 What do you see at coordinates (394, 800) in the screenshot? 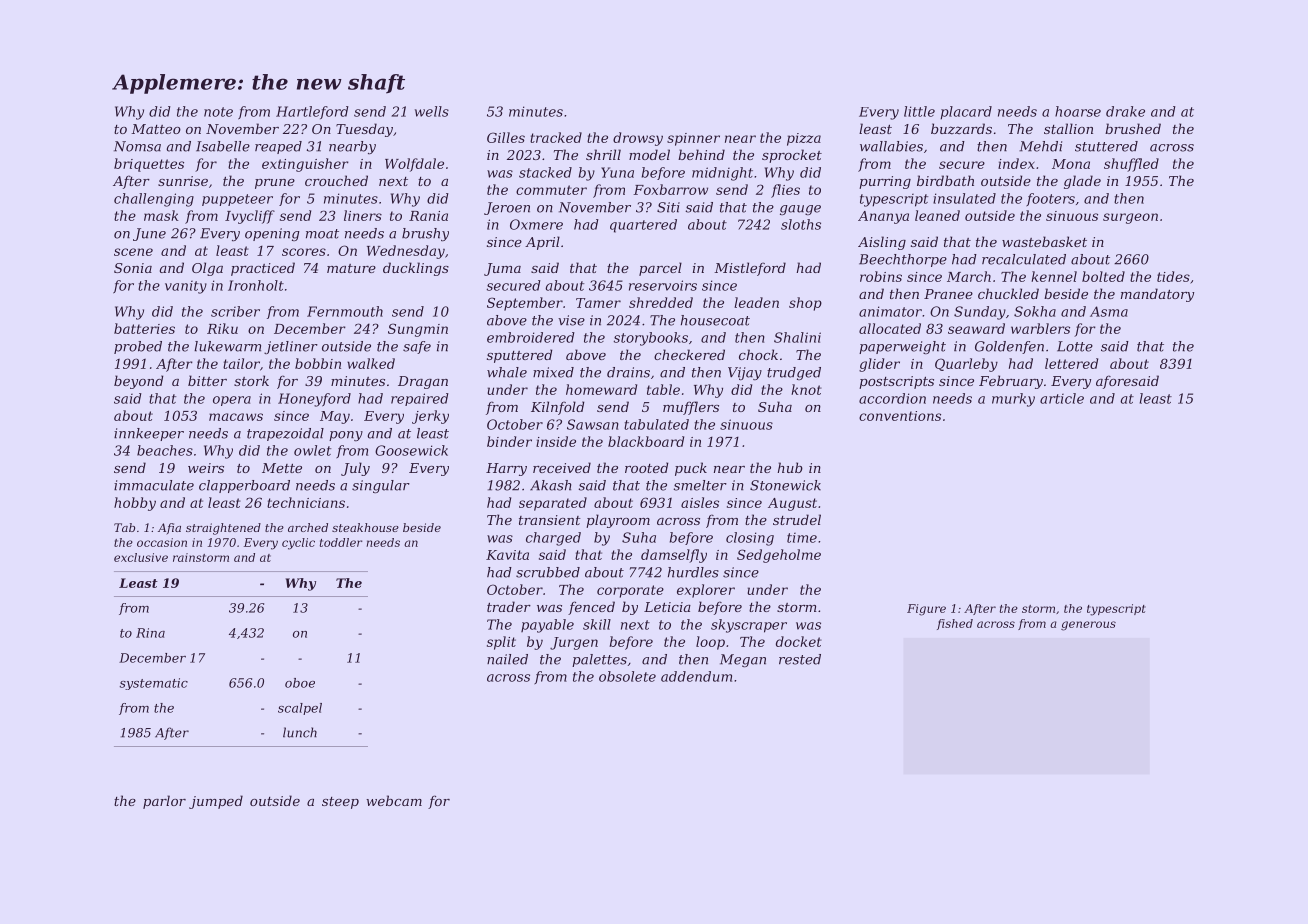
I see `webcam` at bounding box center [394, 800].
